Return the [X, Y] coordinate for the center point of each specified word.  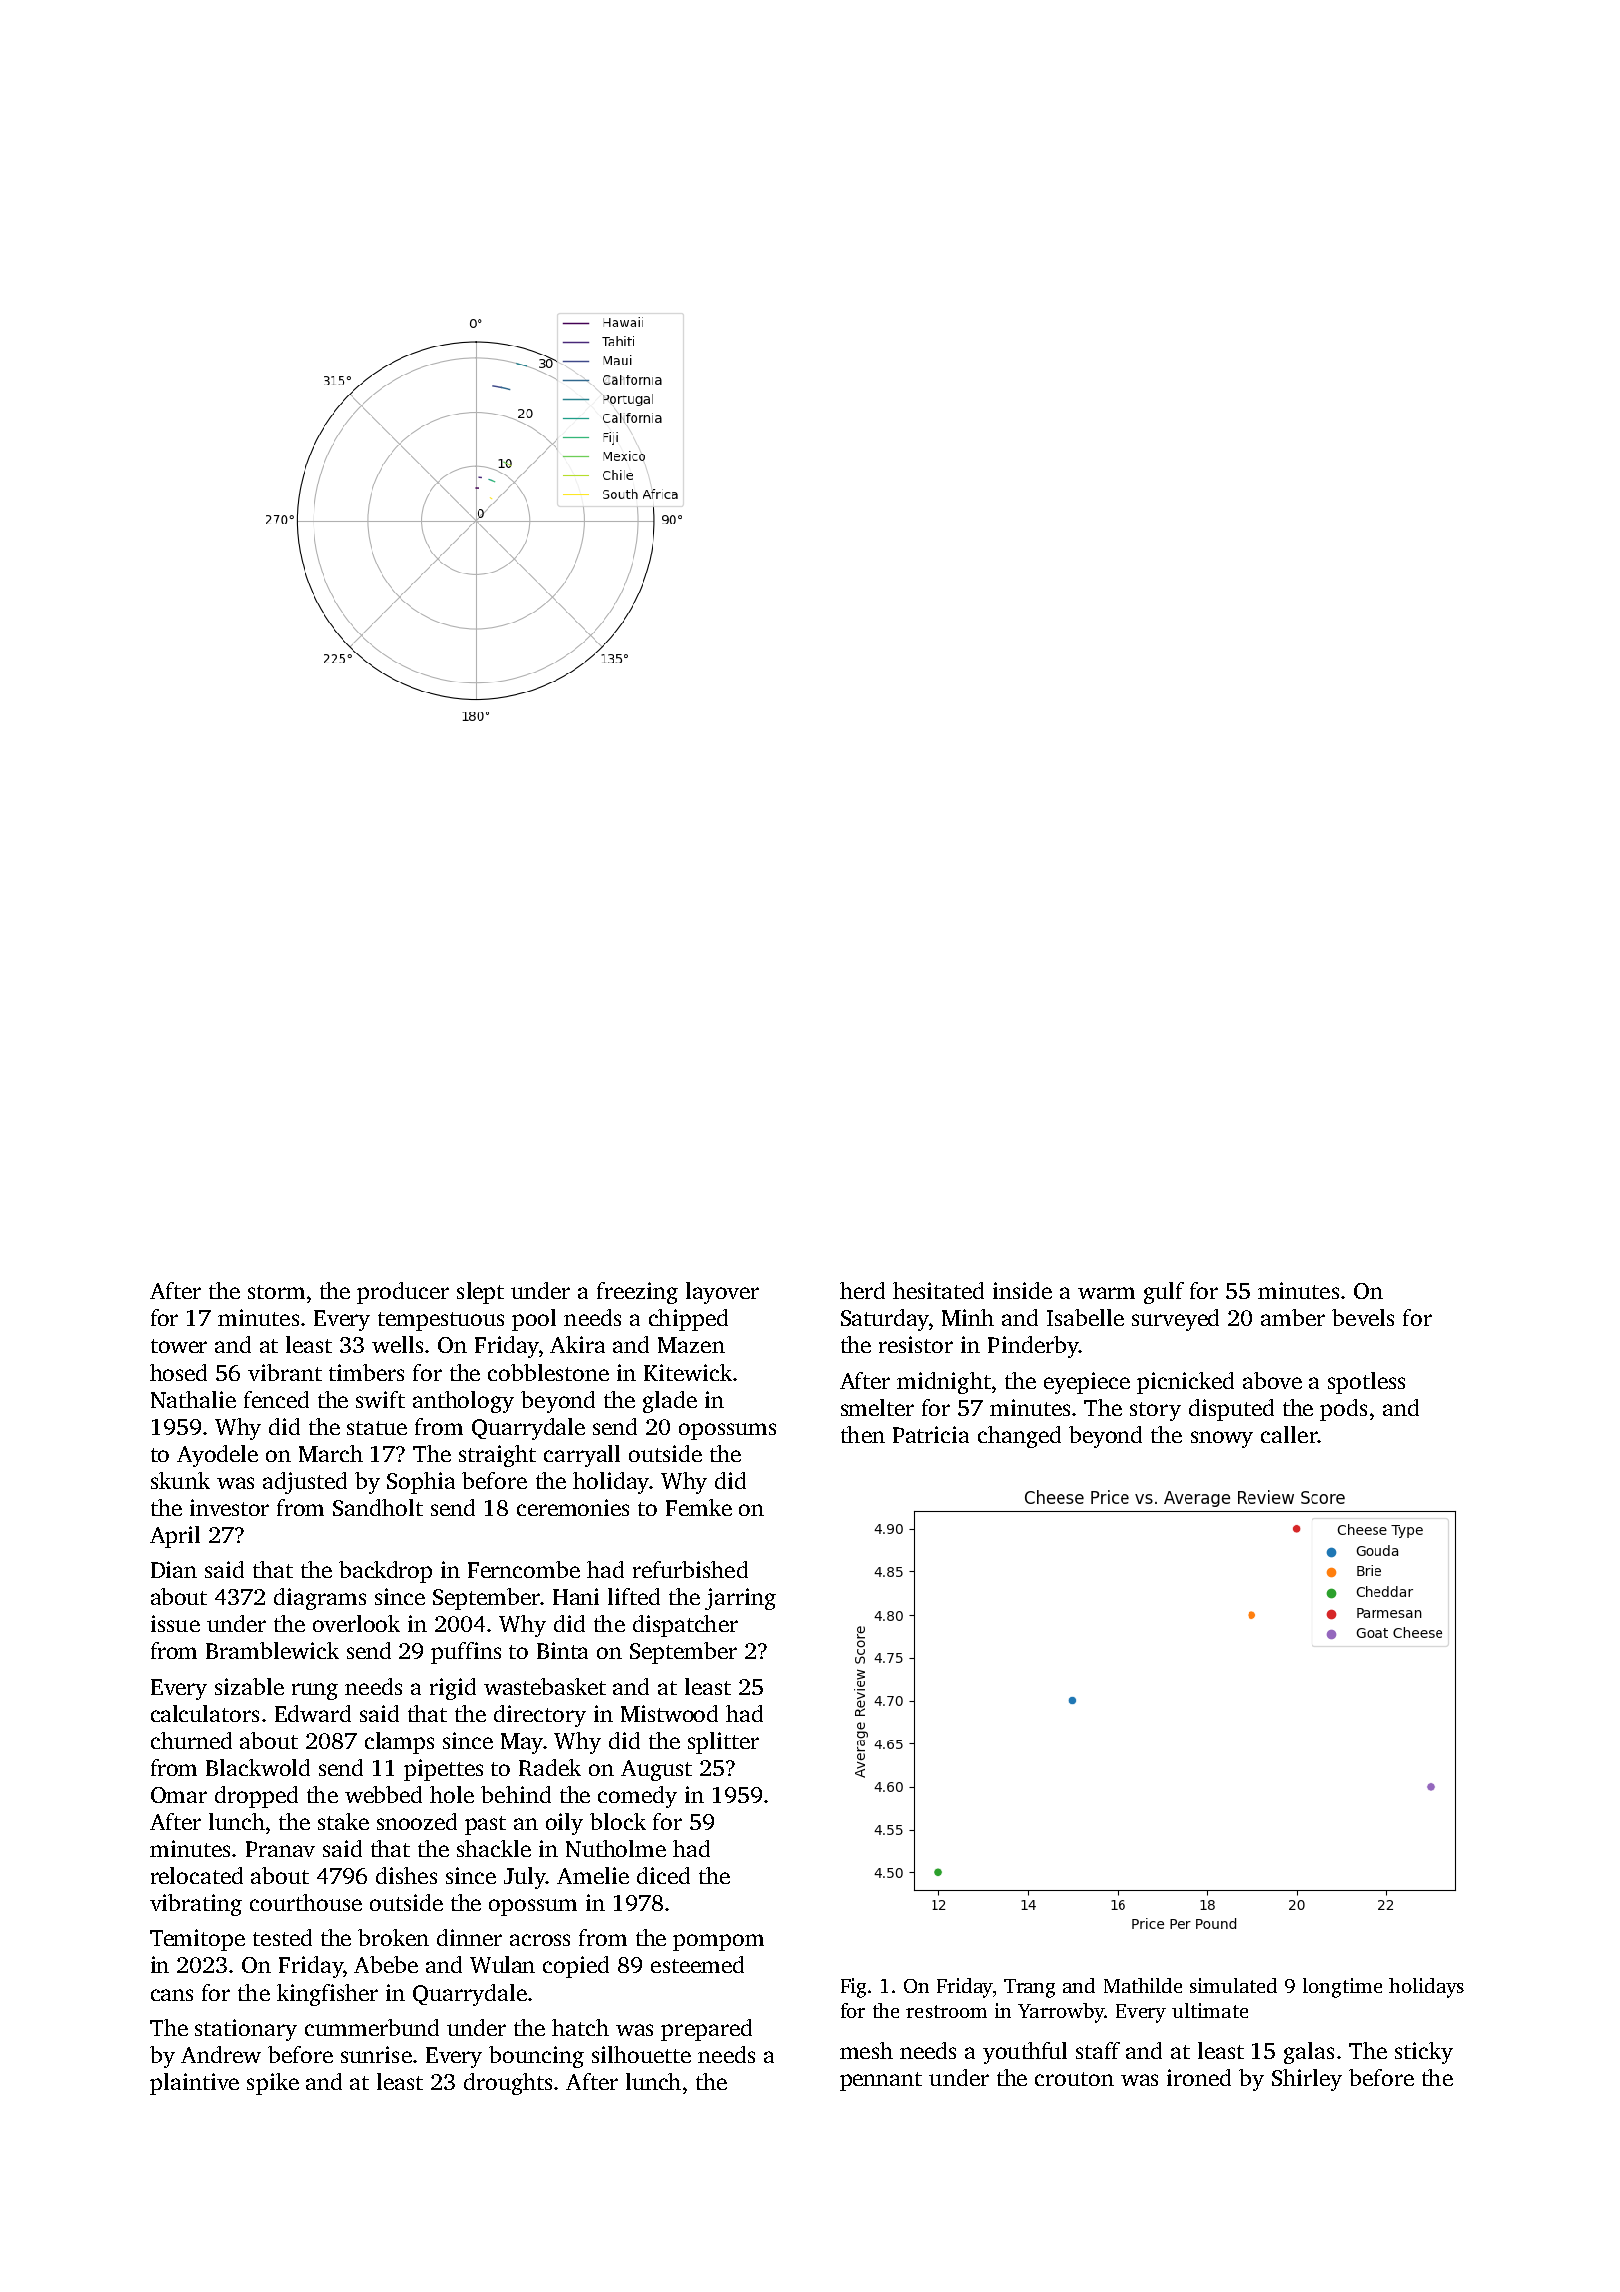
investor [229, 1507]
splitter [723, 1743]
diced [663, 1875]
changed [1019, 1437]
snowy [1222, 1439]
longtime [1342, 1988]
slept [480, 1293]
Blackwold [258, 1767]
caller [1289, 1434]
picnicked [1185, 1383]
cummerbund [372, 2027]
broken [393, 1937]
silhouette [641, 2054]
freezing [637, 1293]
